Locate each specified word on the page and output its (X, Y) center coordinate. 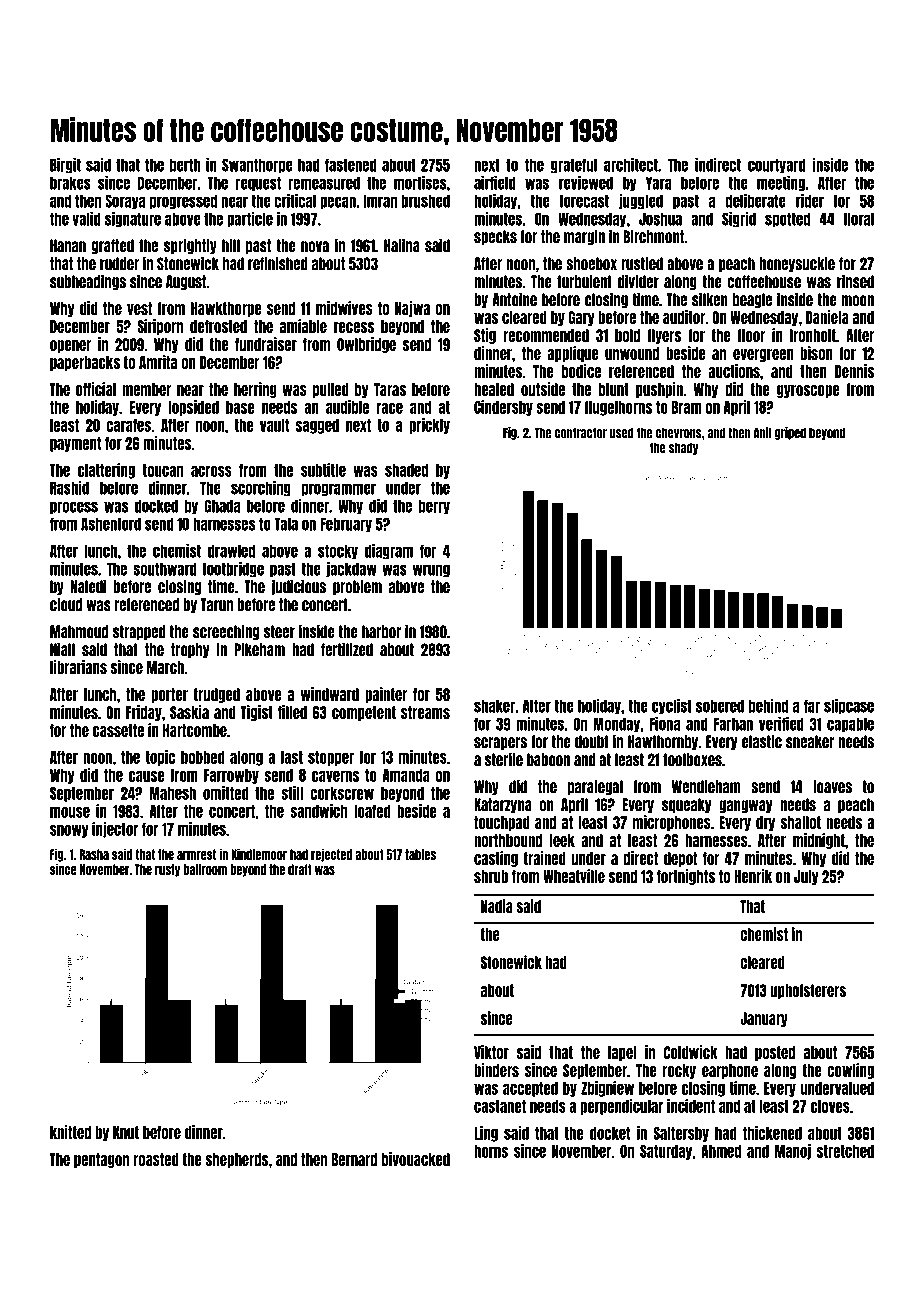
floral (858, 219)
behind (768, 706)
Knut (126, 1132)
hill (231, 245)
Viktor (491, 1052)
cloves (830, 1106)
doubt (592, 742)
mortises (420, 183)
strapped (139, 632)
